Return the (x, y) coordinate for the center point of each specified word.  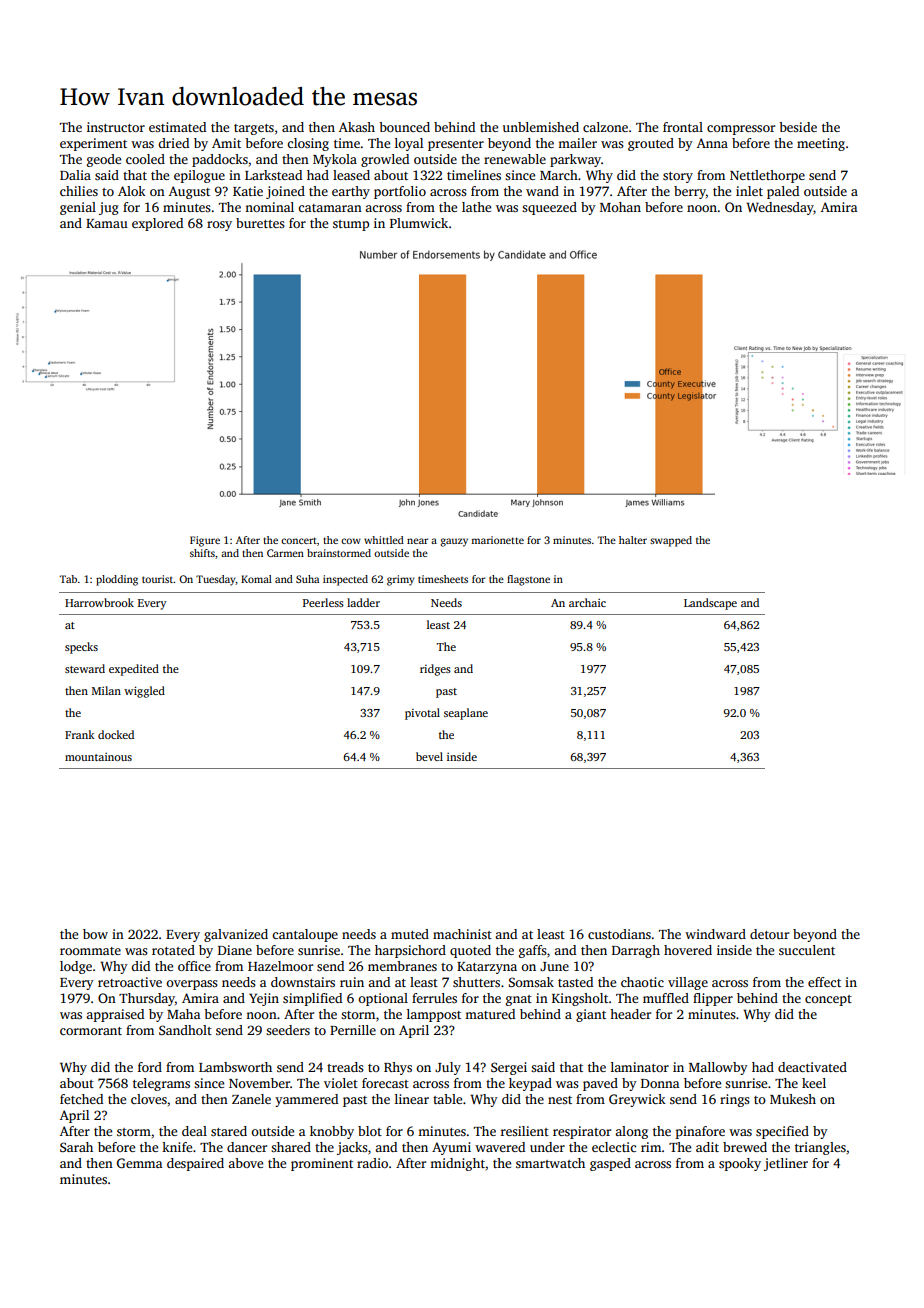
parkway (575, 160)
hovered (688, 950)
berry (690, 192)
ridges (435, 670)
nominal (269, 207)
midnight (457, 1164)
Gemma (140, 1163)
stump (351, 225)
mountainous (98, 757)
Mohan (620, 207)
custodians (619, 934)
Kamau (107, 223)
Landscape (710, 604)
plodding (117, 580)
